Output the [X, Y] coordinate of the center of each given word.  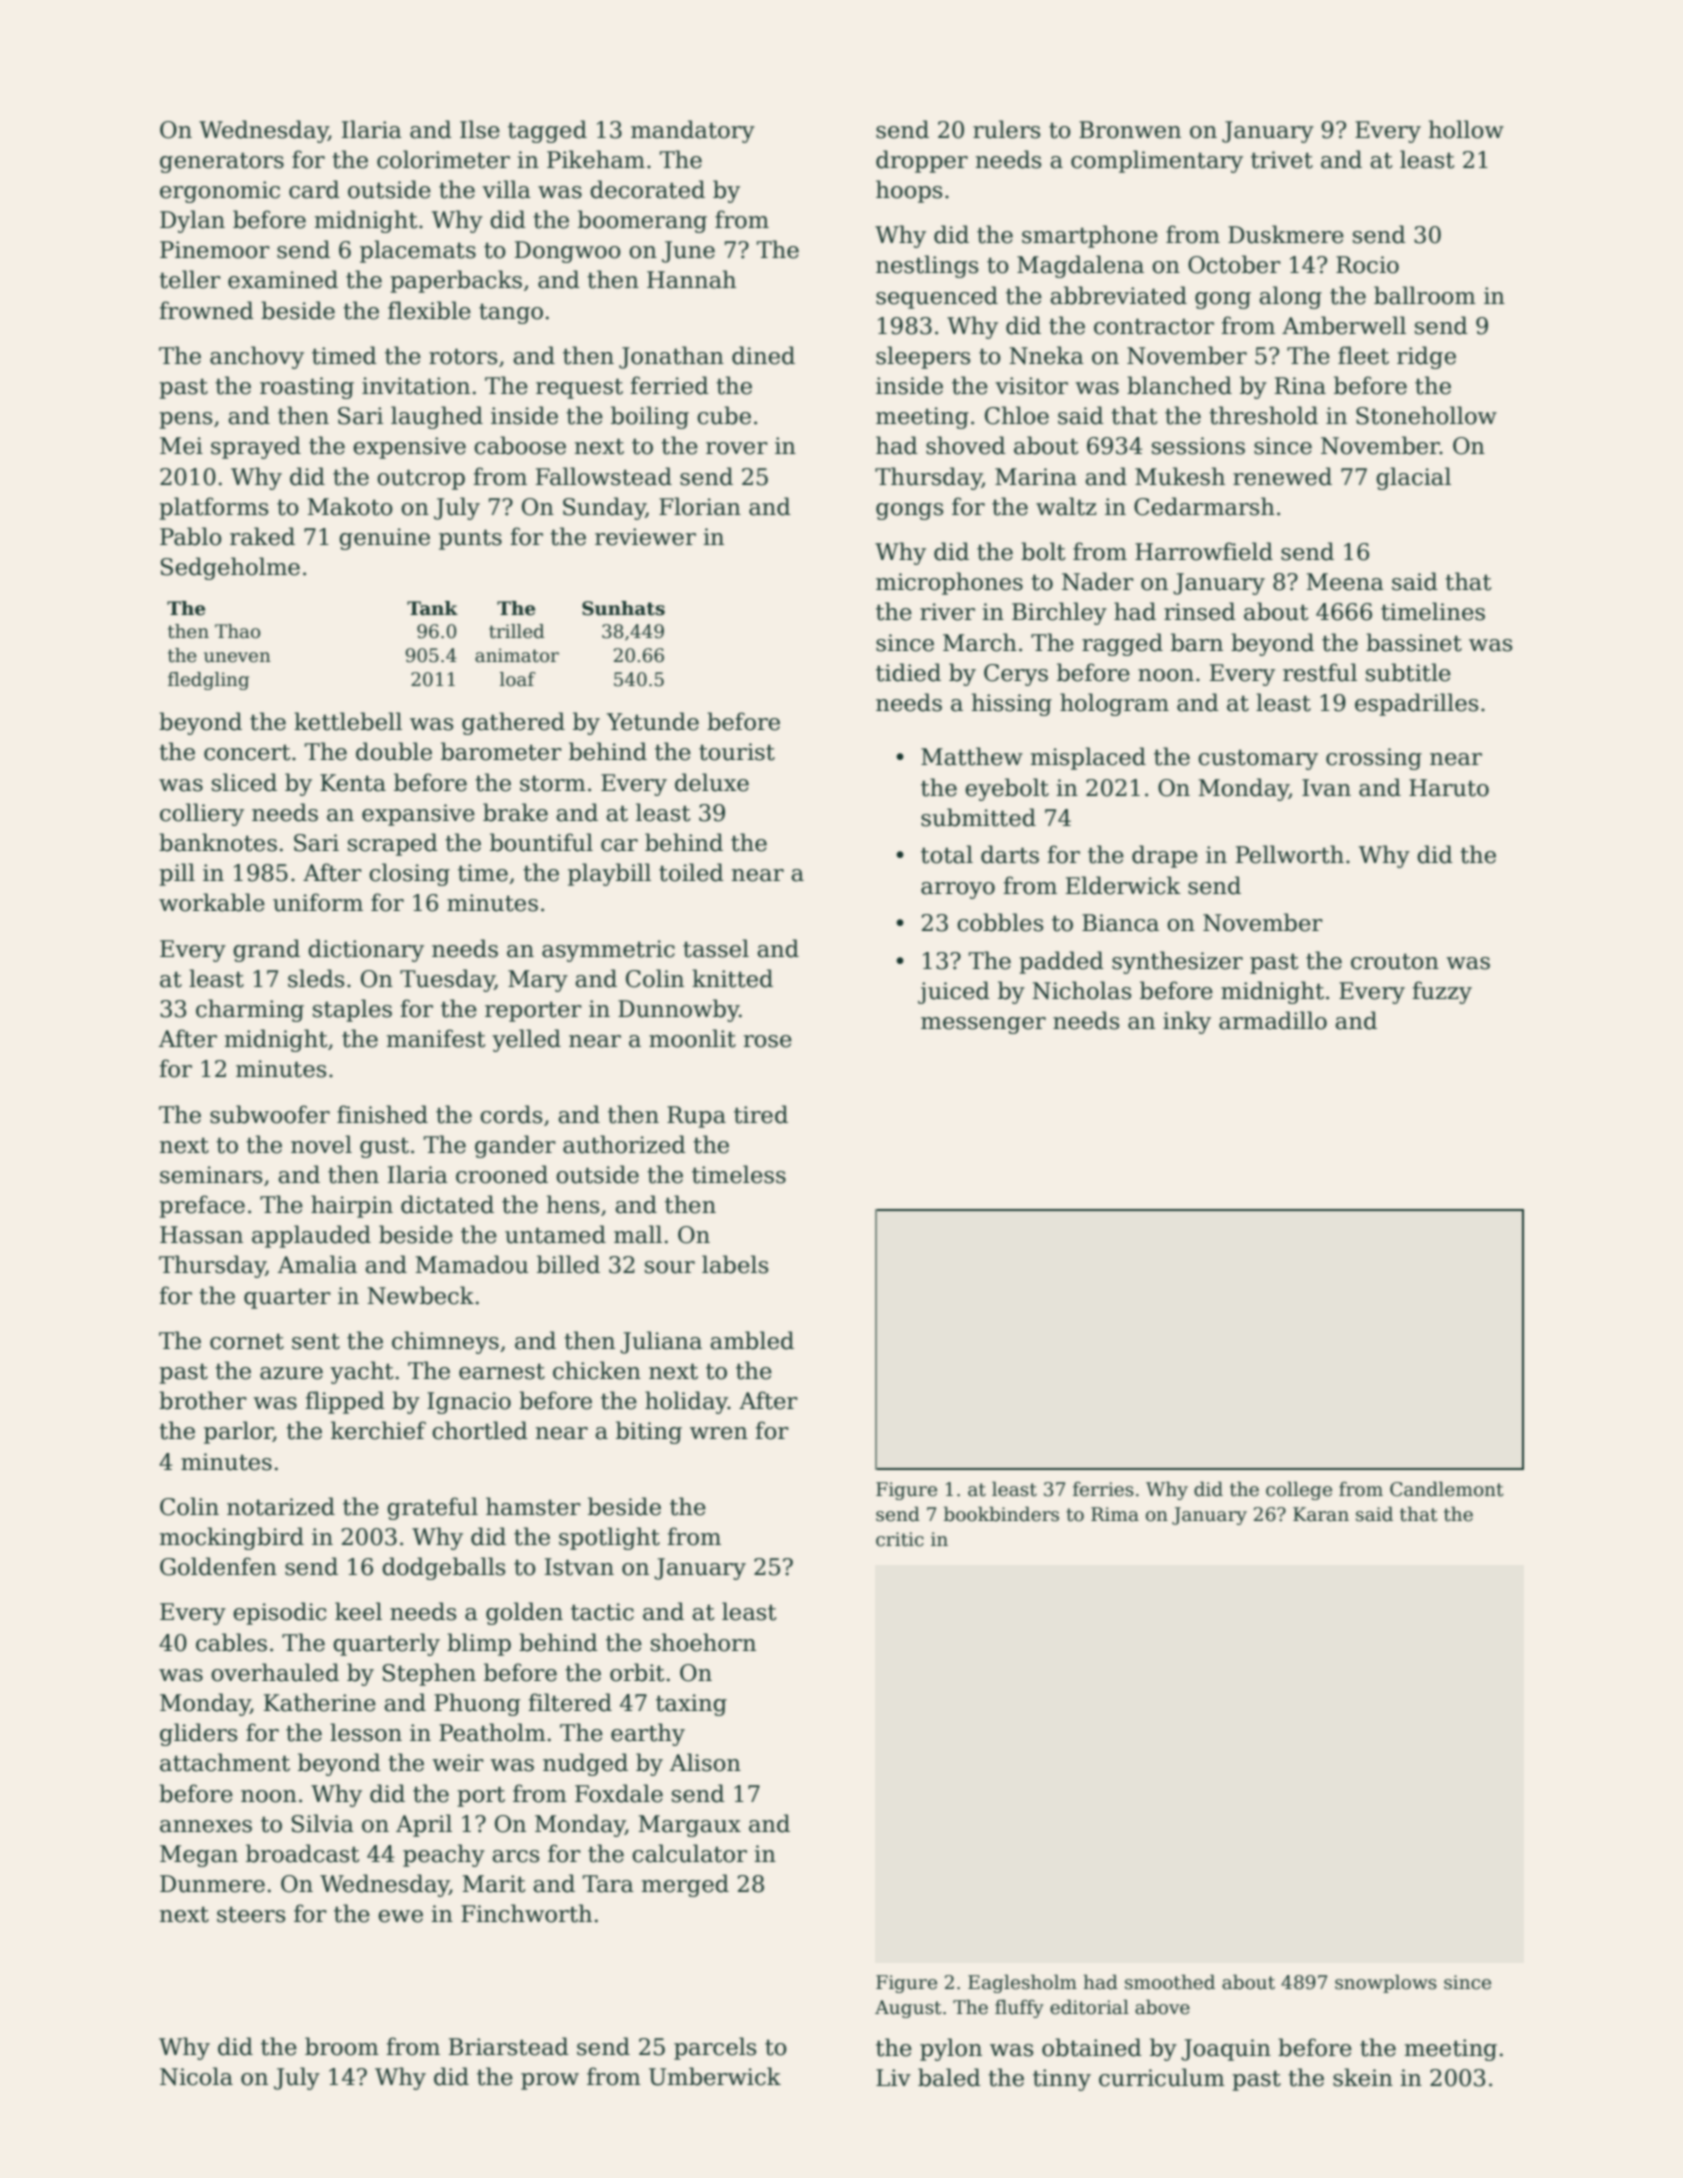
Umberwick [715, 2076]
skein [1363, 2077]
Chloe [1017, 415]
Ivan [1326, 788]
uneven [237, 657]
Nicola [196, 2076]
